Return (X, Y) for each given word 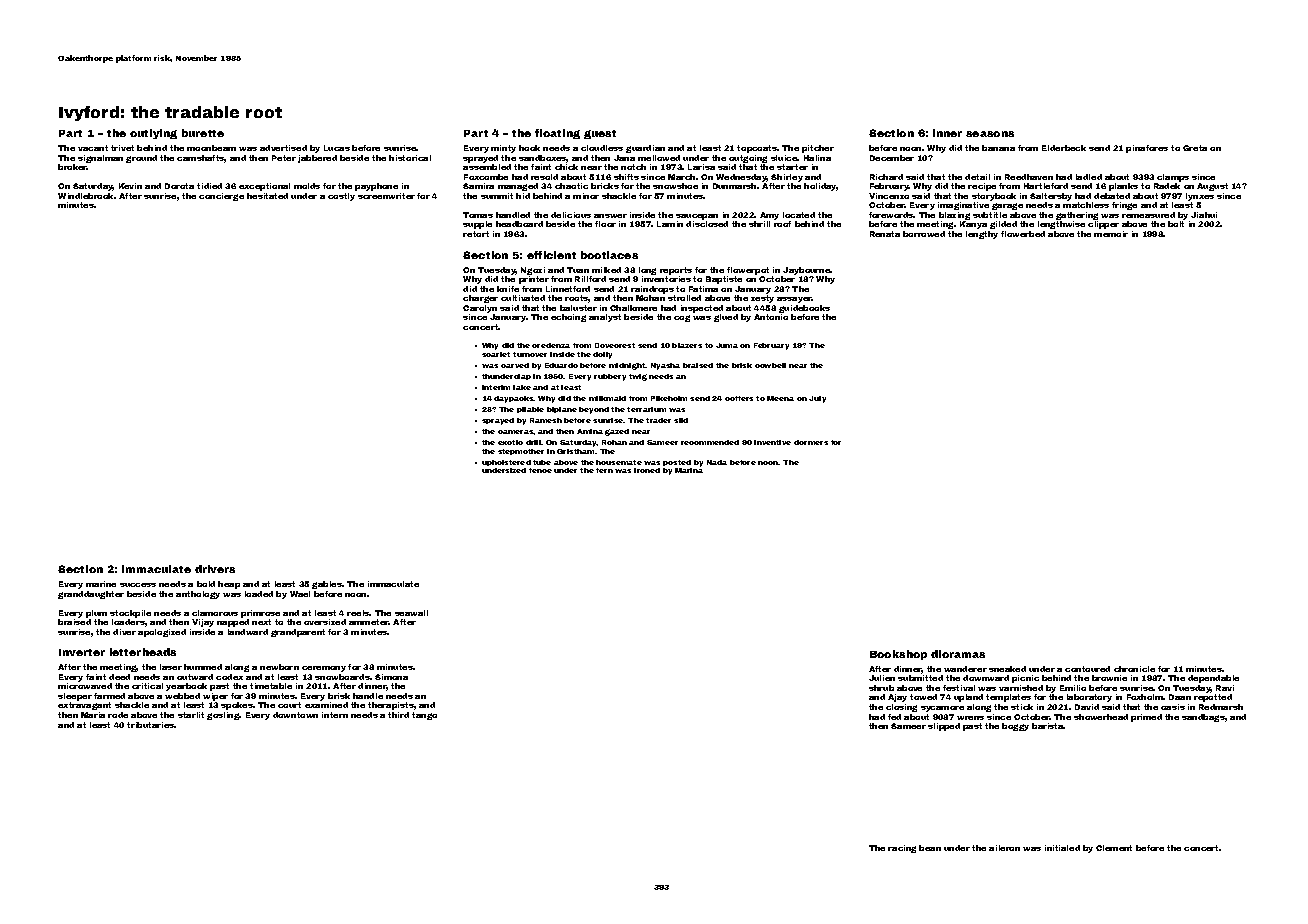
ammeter (369, 622)
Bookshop (898, 655)
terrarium (646, 409)
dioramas (958, 654)
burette (203, 133)
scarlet (496, 354)
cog (682, 318)
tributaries (151, 725)
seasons (990, 134)
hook (529, 148)
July (817, 399)
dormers (811, 442)
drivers (215, 569)
